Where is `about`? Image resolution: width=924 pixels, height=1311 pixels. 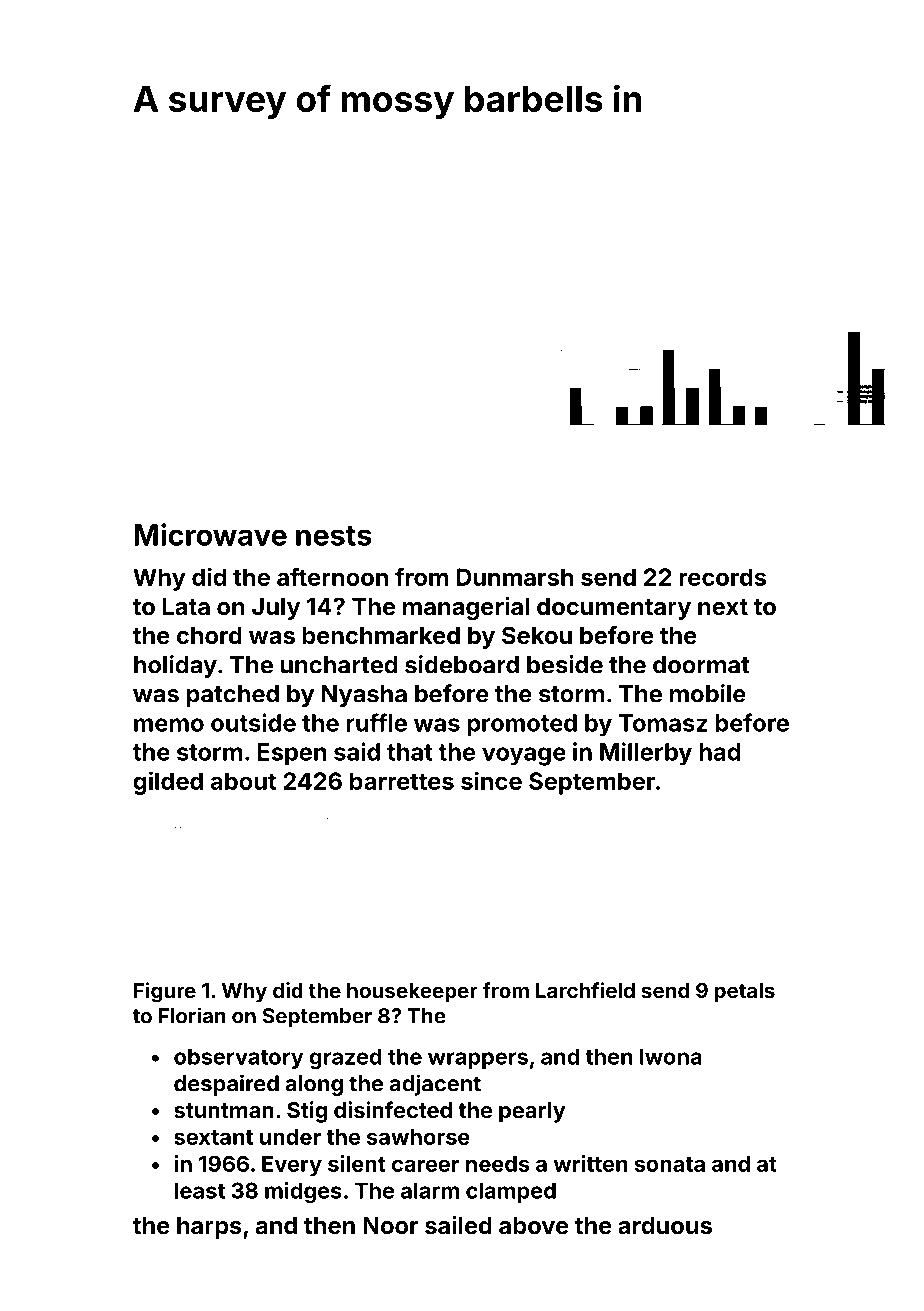
about is located at coordinates (243, 781).
